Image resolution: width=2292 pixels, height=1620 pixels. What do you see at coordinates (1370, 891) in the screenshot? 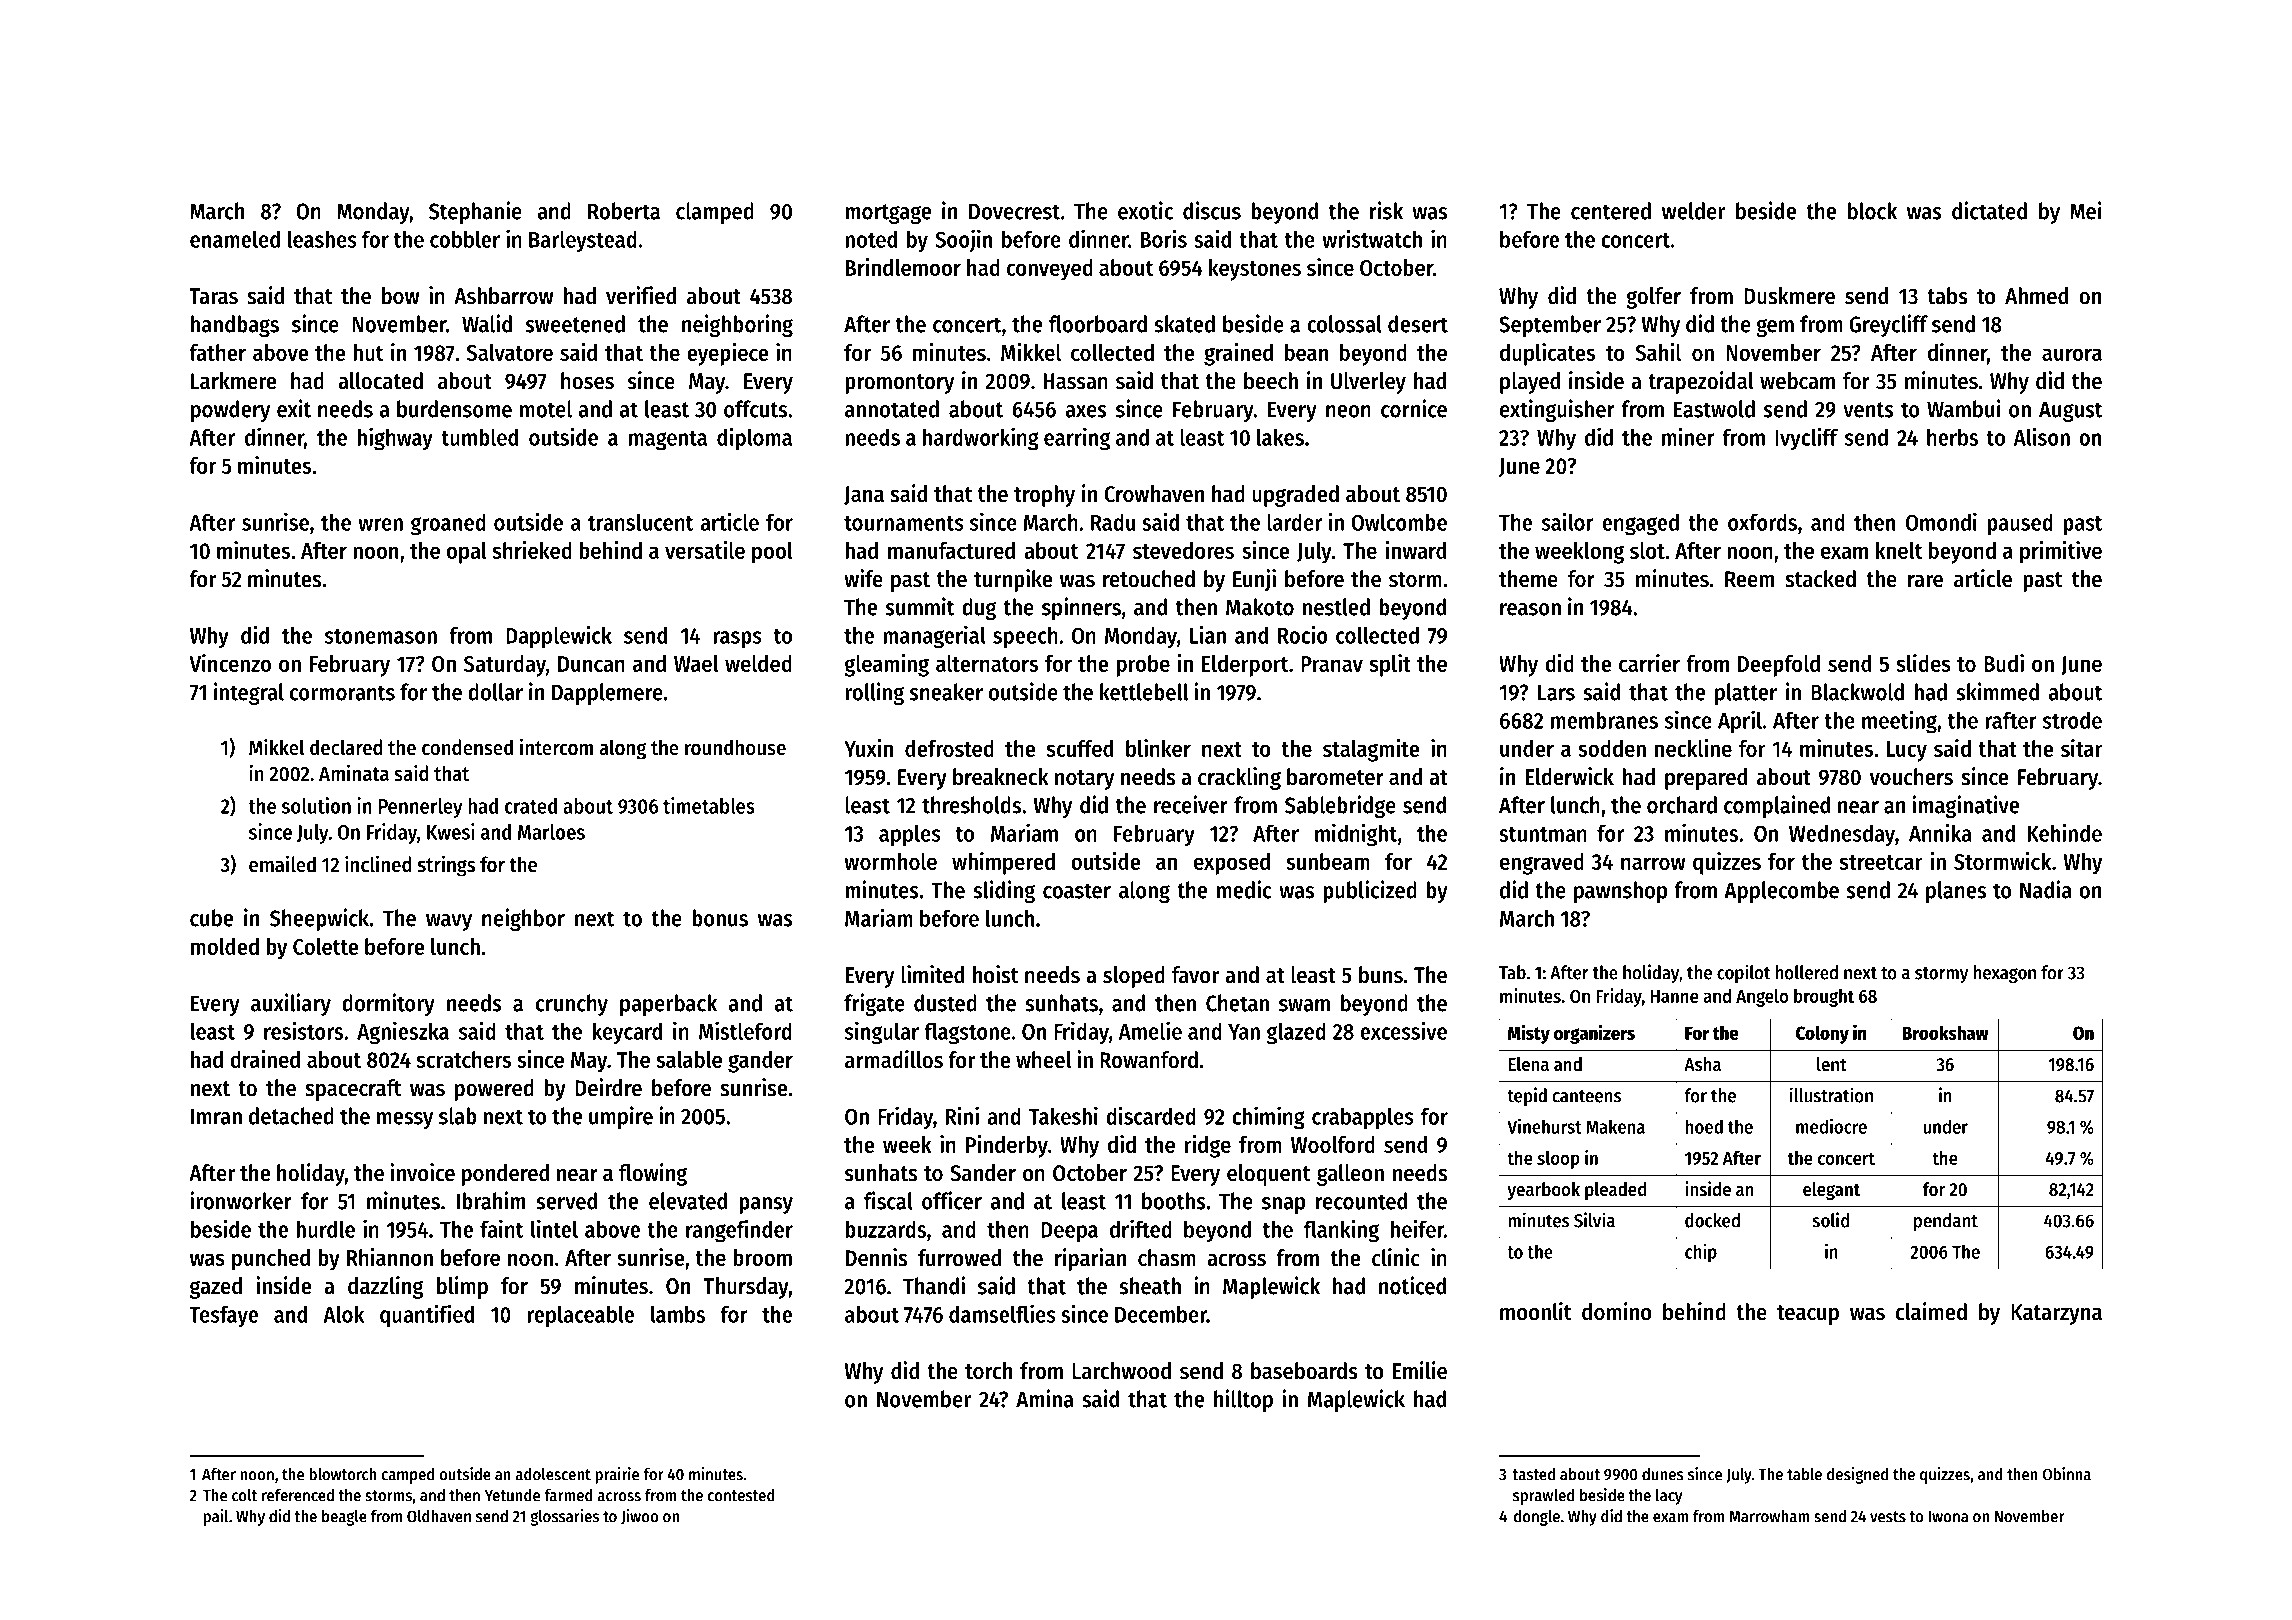
I see `publicized` at bounding box center [1370, 891].
